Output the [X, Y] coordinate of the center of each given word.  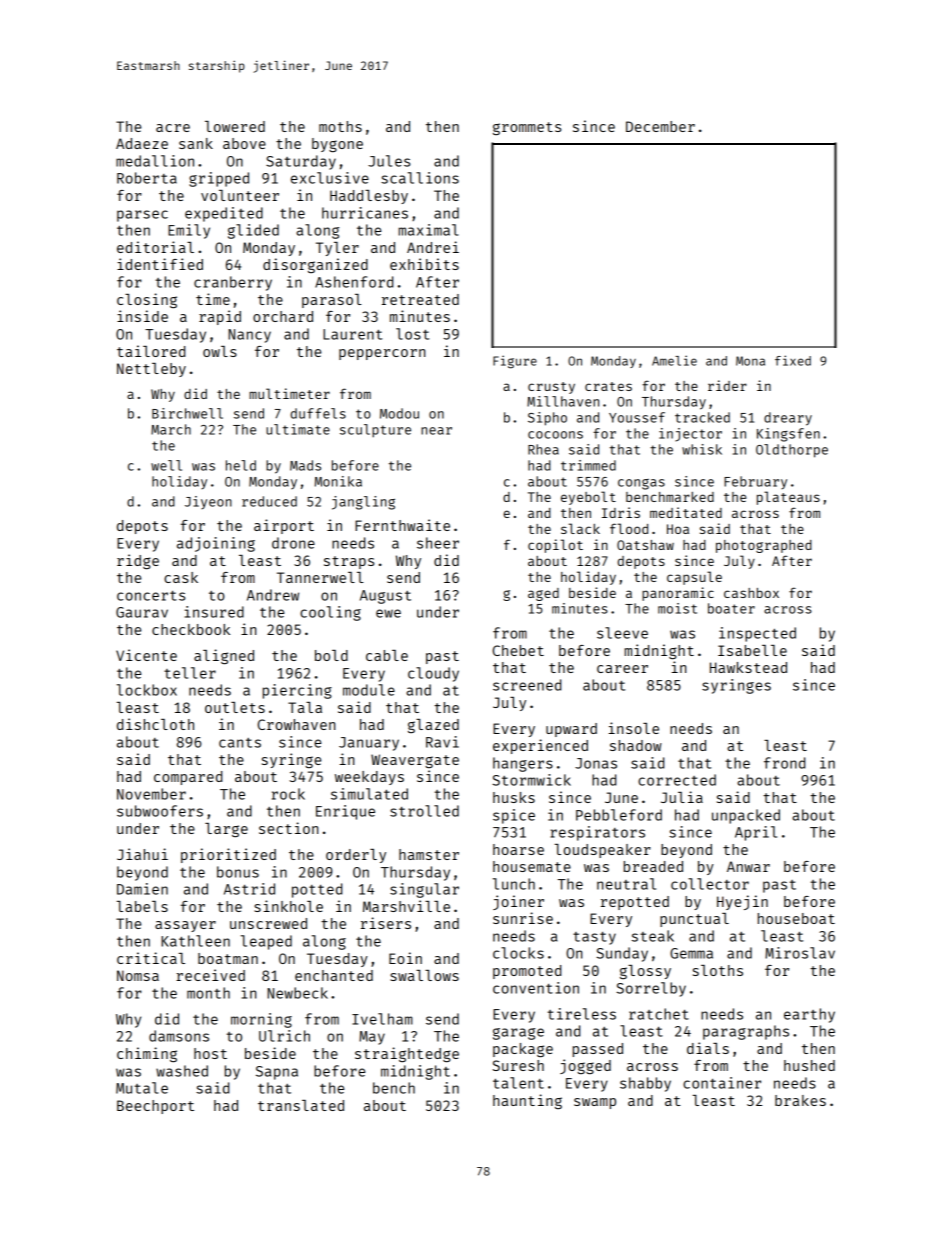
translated [301, 1105]
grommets [527, 128]
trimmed [588, 465]
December [660, 126]
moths [340, 126]
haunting [527, 1101]
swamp [595, 1103]
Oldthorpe [792, 451]
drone [293, 543]
